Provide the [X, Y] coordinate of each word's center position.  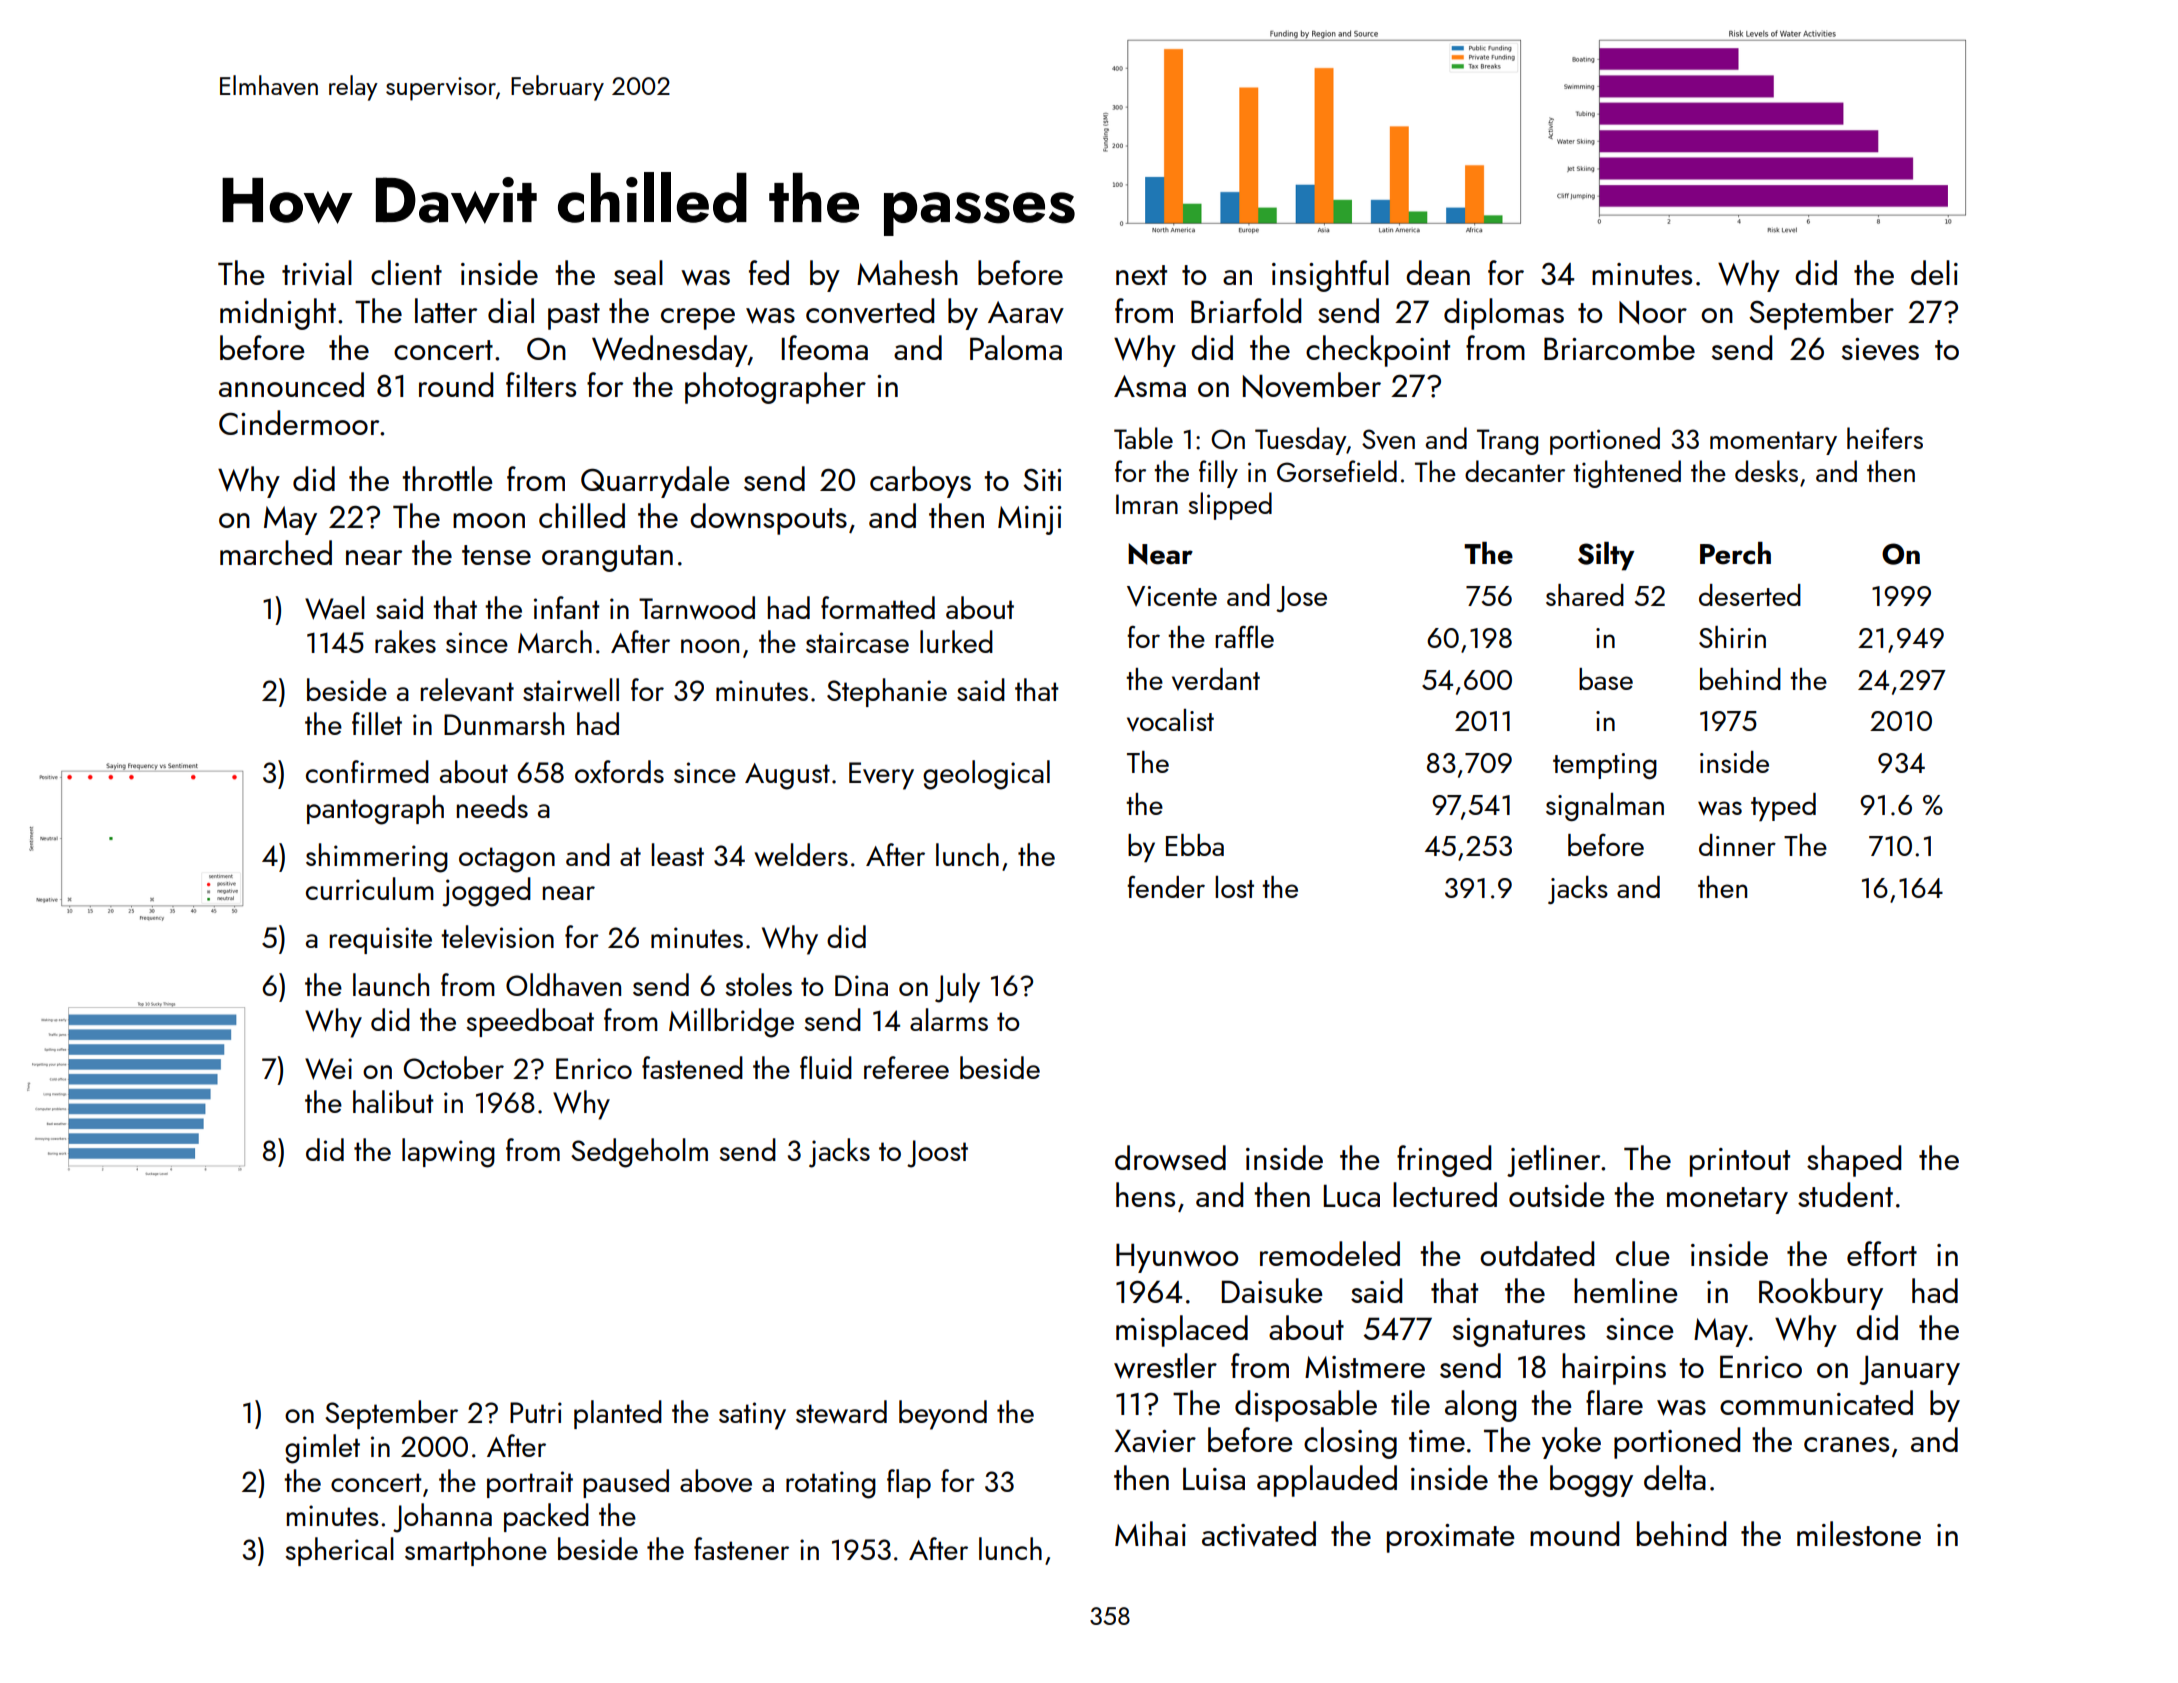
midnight [278, 314]
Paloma [1016, 347]
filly [1218, 474]
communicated [1816, 1402]
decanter [1515, 471]
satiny [752, 1416]
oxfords [619, 771]
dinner [1737, 845]
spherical [340, 1551]
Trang [1507, 442]
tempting [1605, 766]
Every [881, 776]
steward [841, 1412]
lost [1234, 887]
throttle [447, 478]
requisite [381, 940]
